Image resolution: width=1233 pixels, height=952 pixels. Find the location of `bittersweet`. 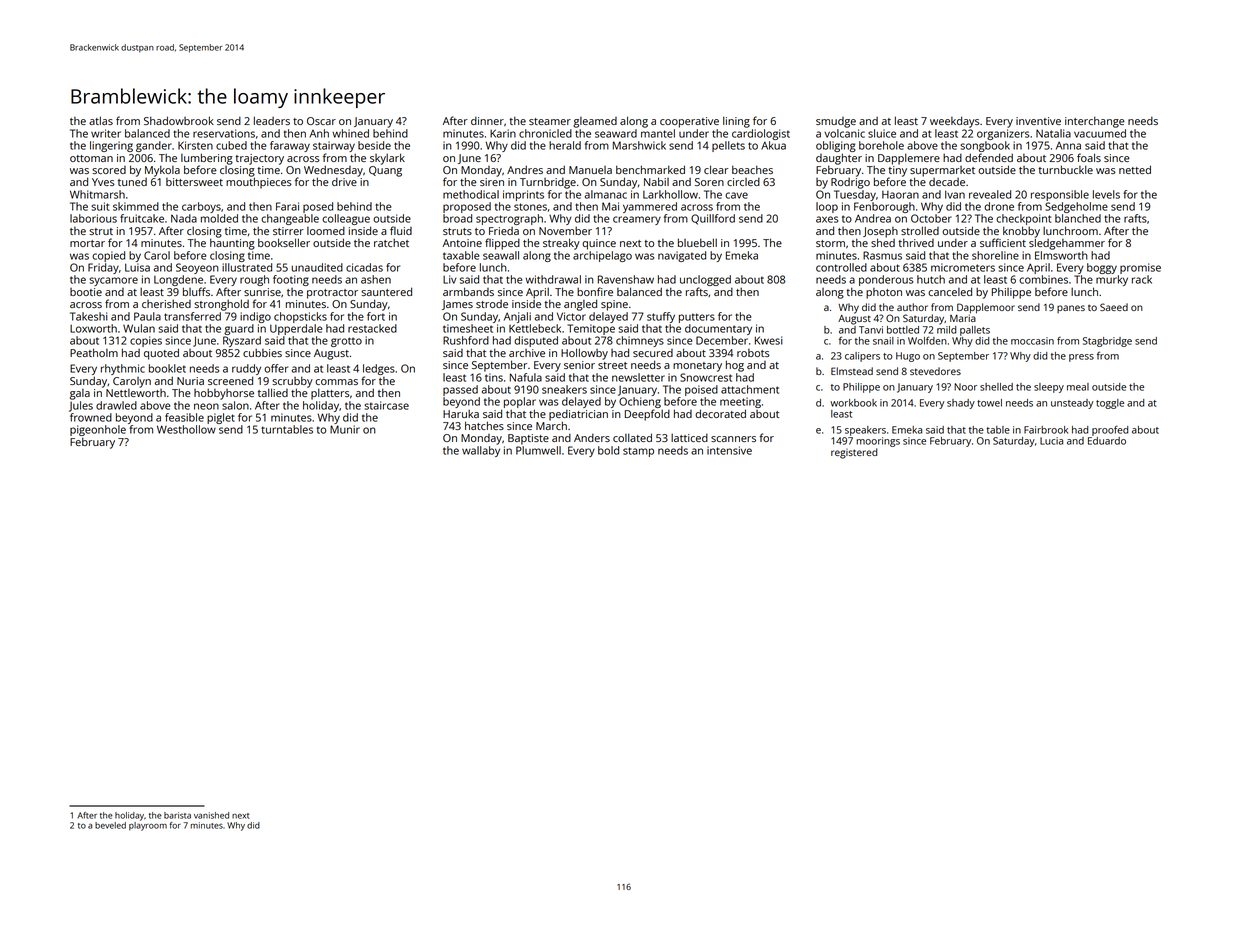

bittersweet is located at coordinates (194, 182).
